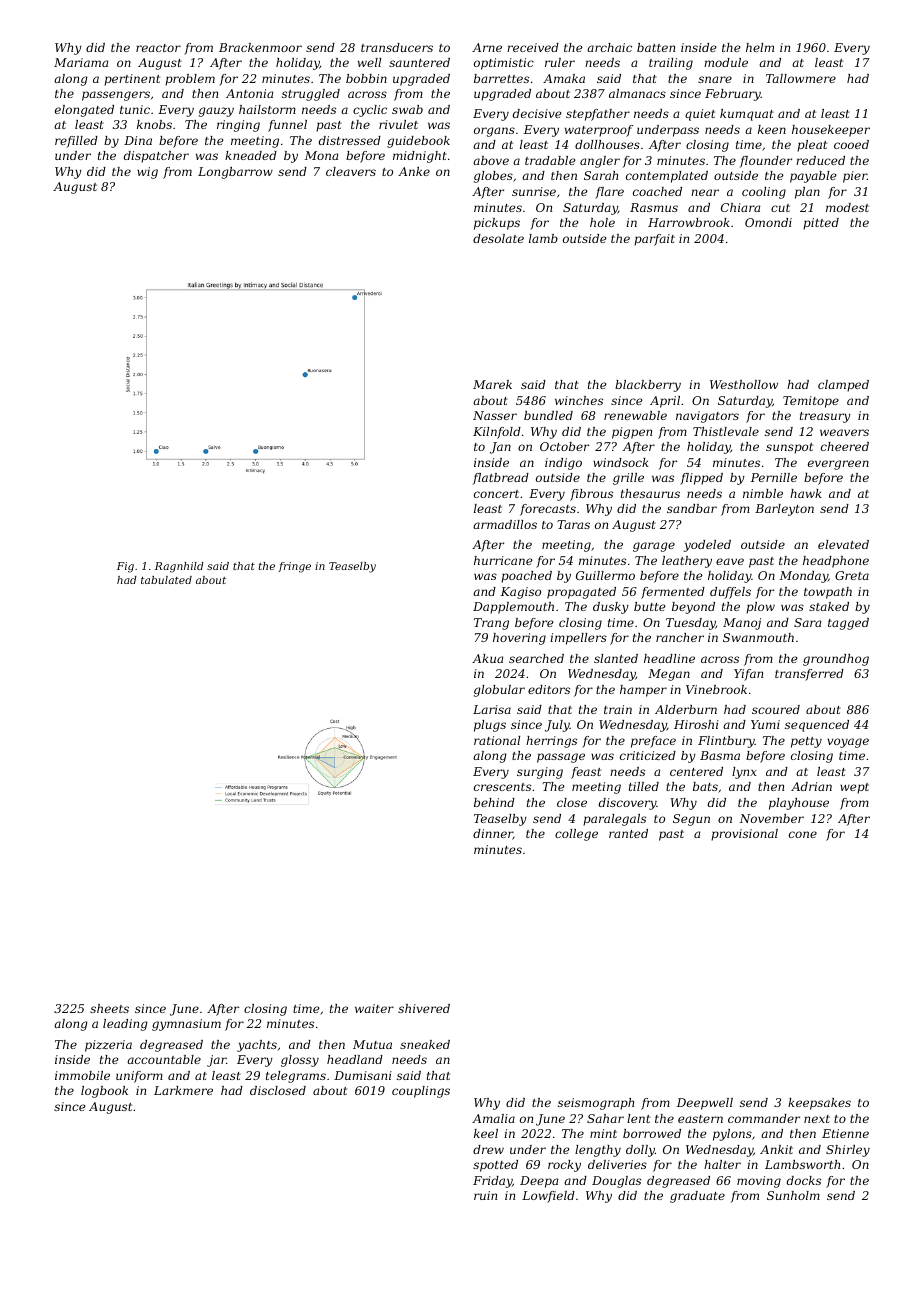  I want to click on waiter, so click(374, 1008).
